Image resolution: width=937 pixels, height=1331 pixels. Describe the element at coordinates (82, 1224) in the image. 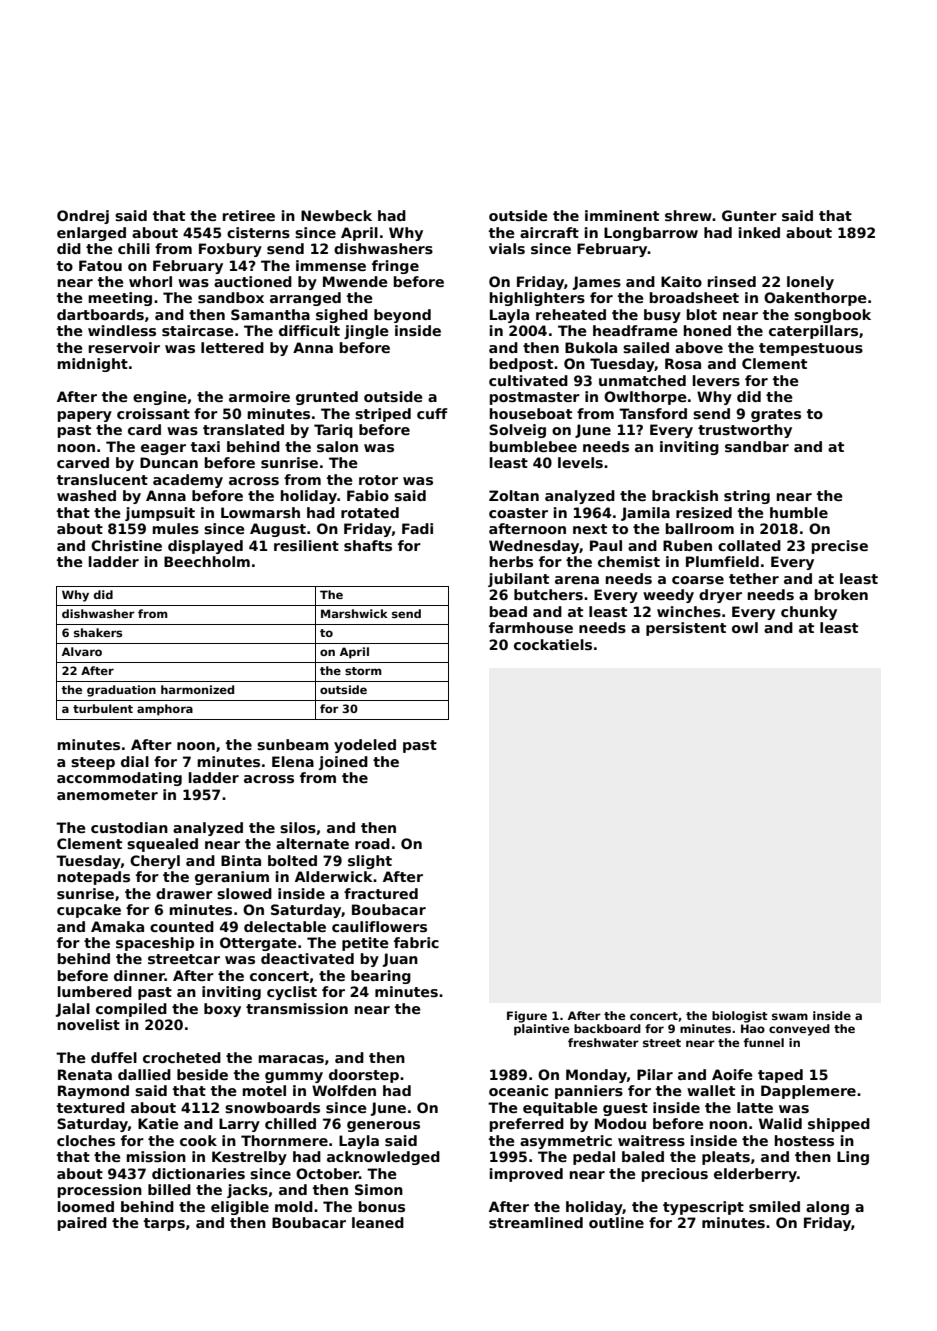

I see `paired` at that location.
